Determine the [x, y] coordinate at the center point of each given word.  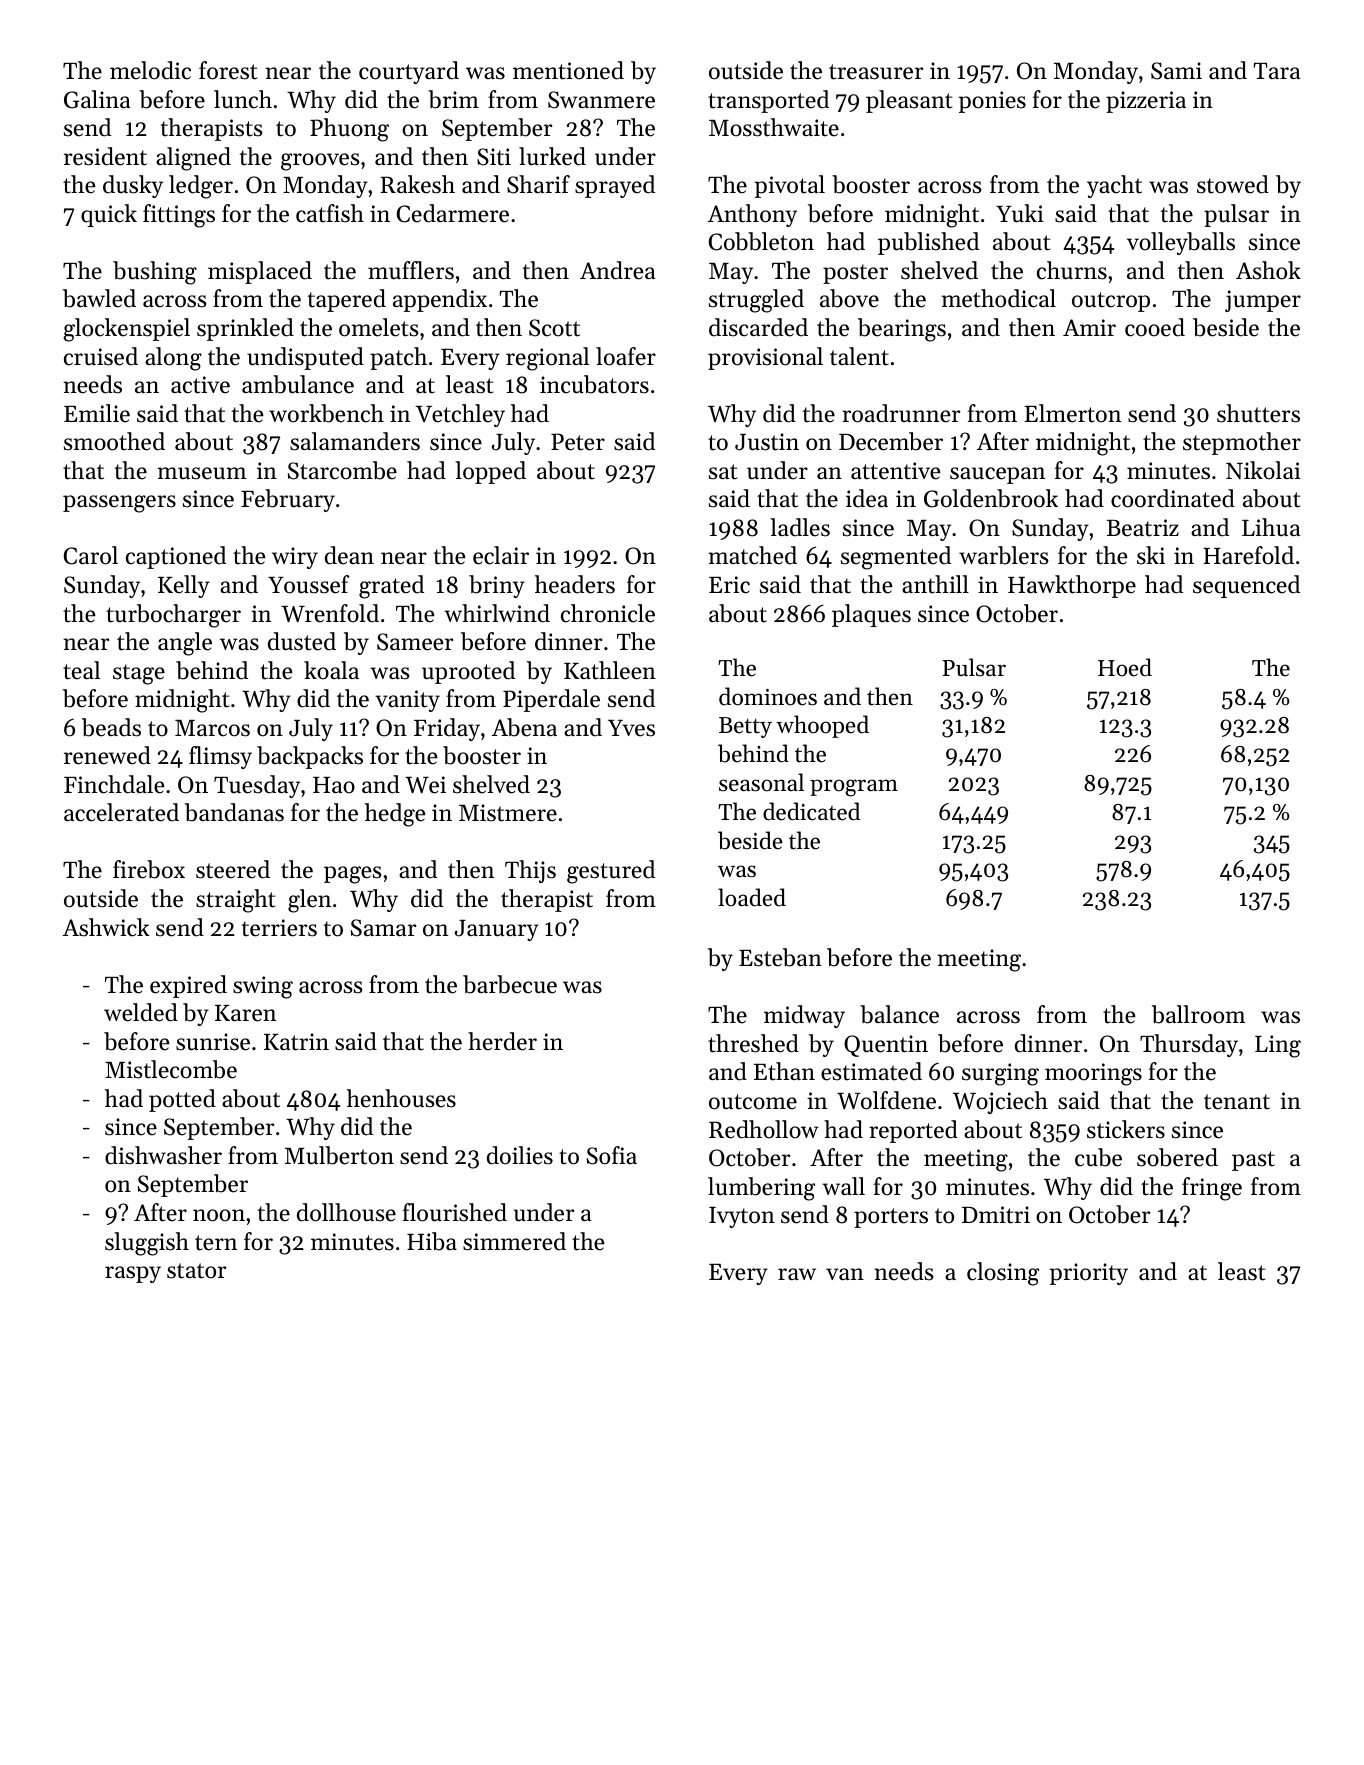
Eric [729, 585]
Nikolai [1263, 470]
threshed [753, 1043]
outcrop [1111, 302]
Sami [1176, 71]
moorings [1093, 1074]
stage [139, 674]
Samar [383, 928]
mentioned [568, 70]
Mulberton [339, 1155]
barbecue [510, 984]
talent [859, 356]
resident [105, 156]
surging [1000, 1074]
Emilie [97, 413]
